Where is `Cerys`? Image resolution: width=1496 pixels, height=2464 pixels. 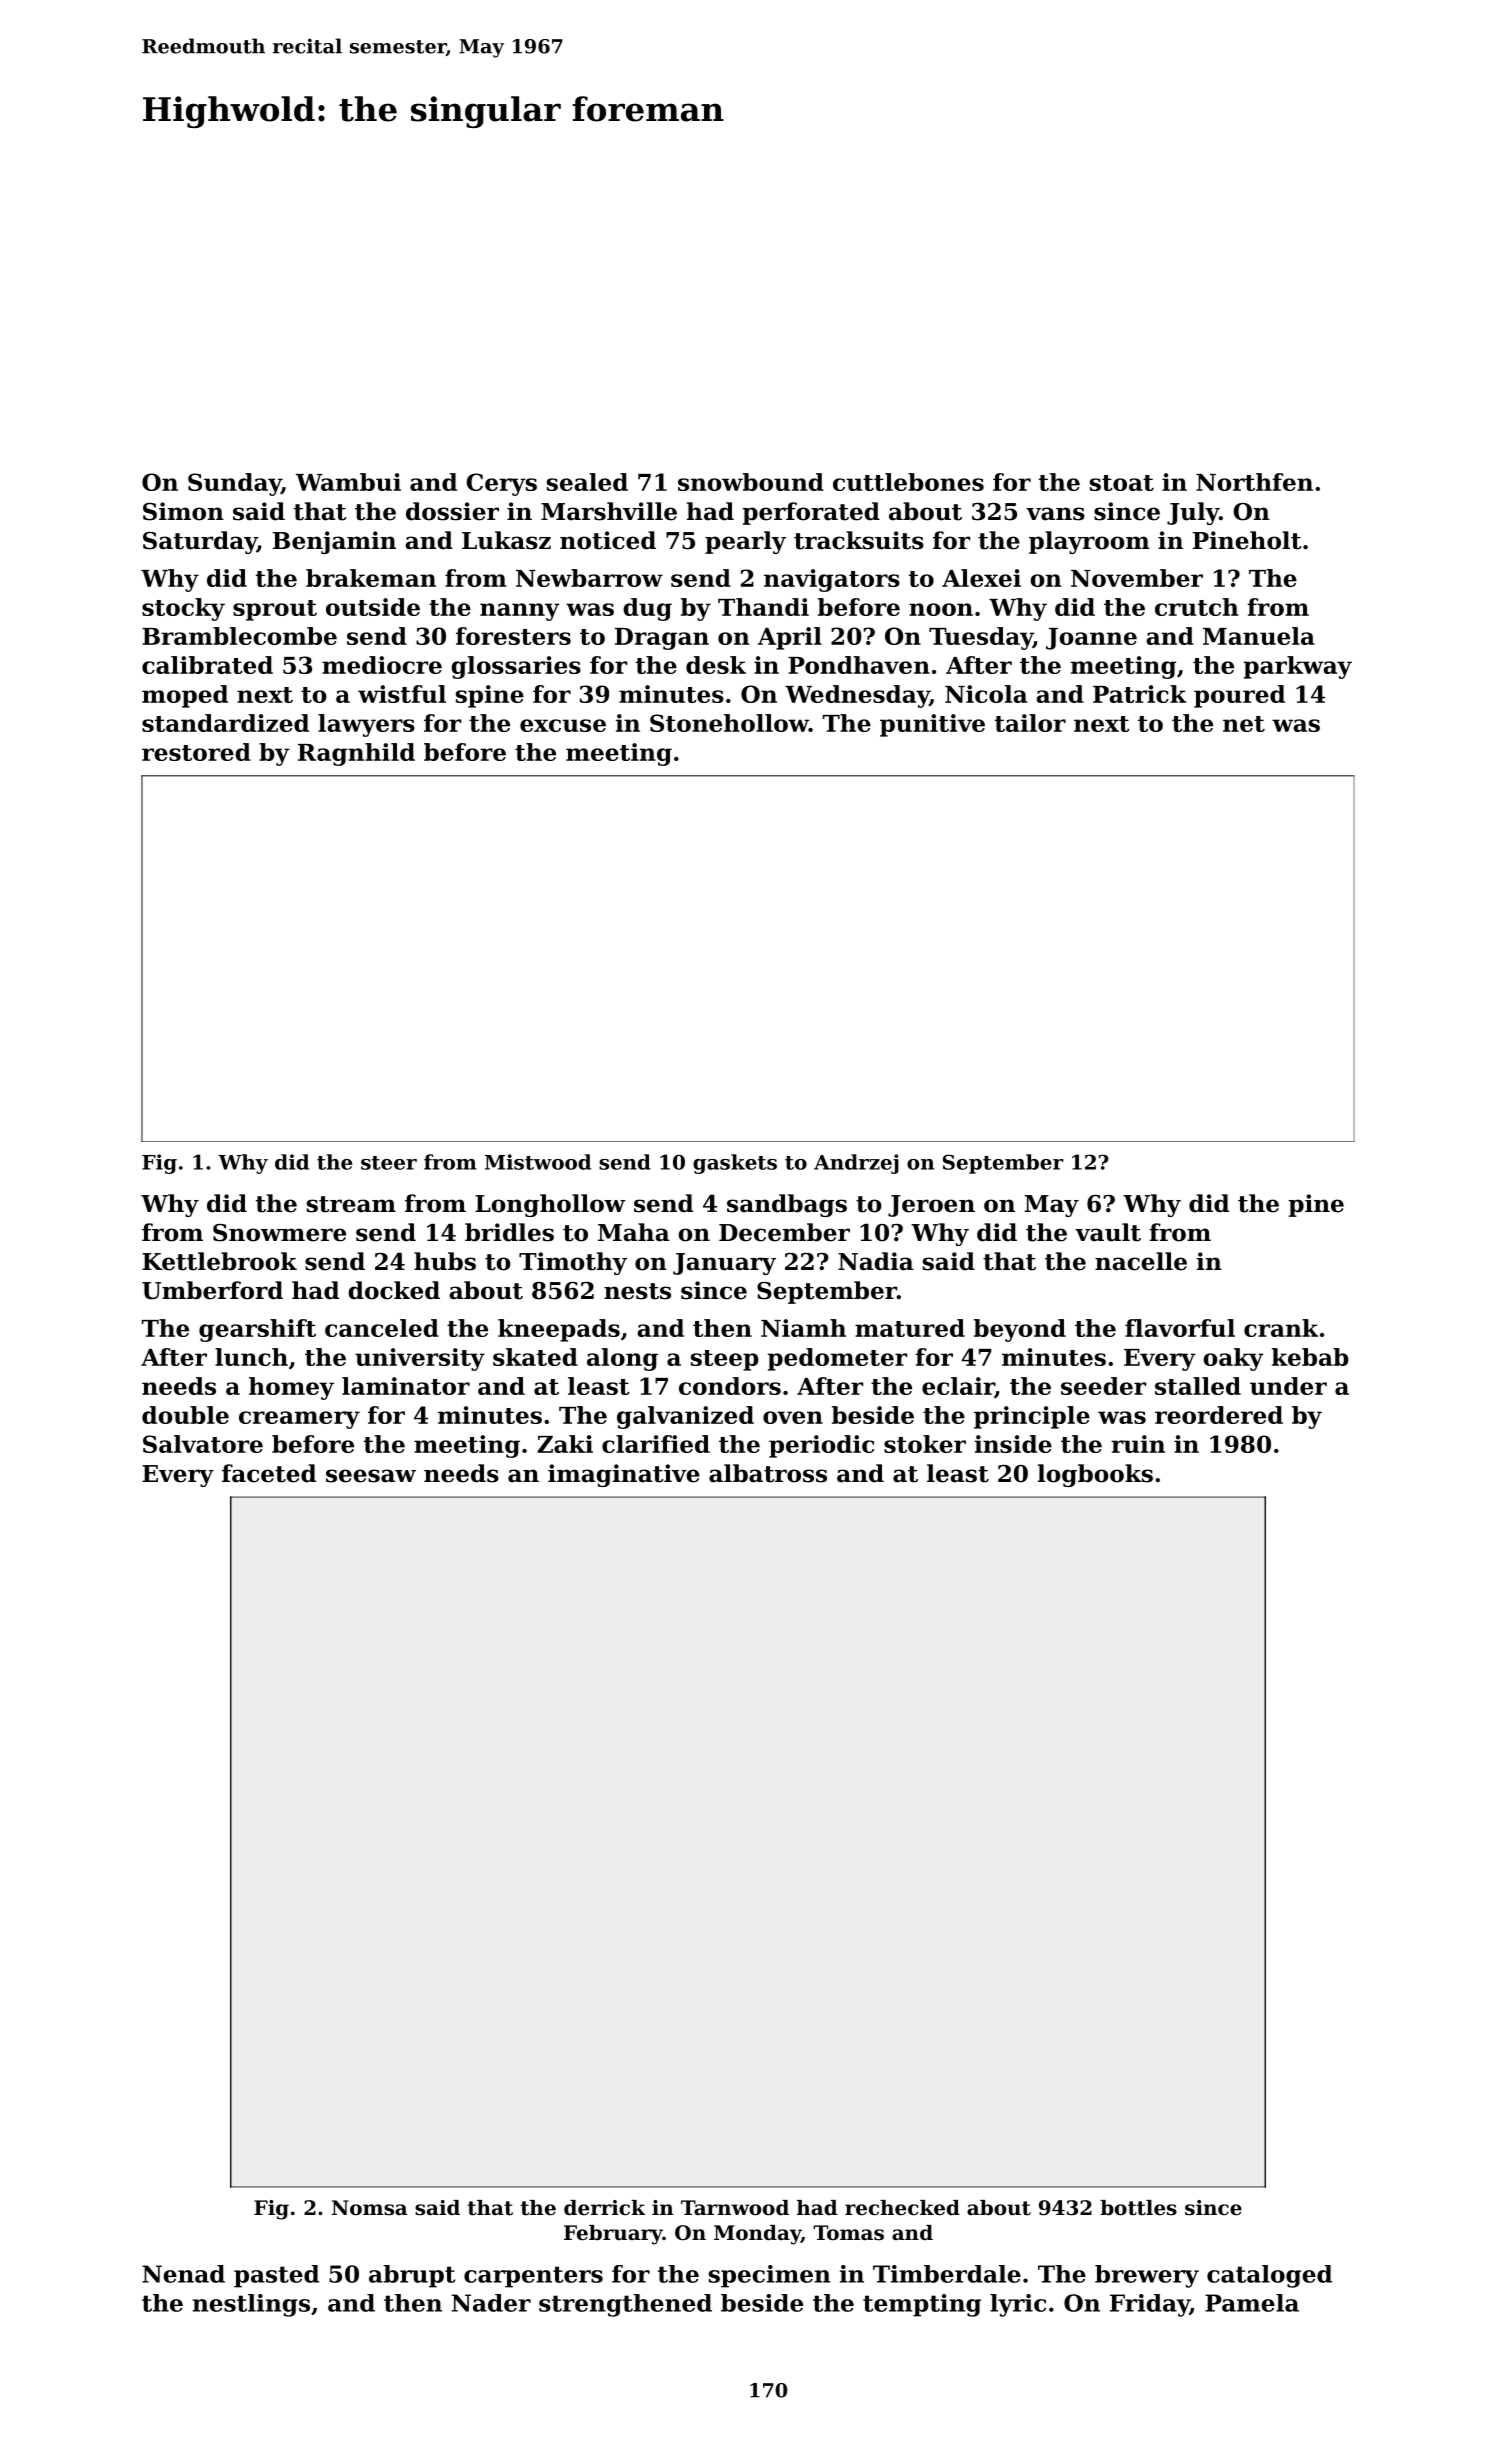 Cerys is located at coordinates (501, 484).
